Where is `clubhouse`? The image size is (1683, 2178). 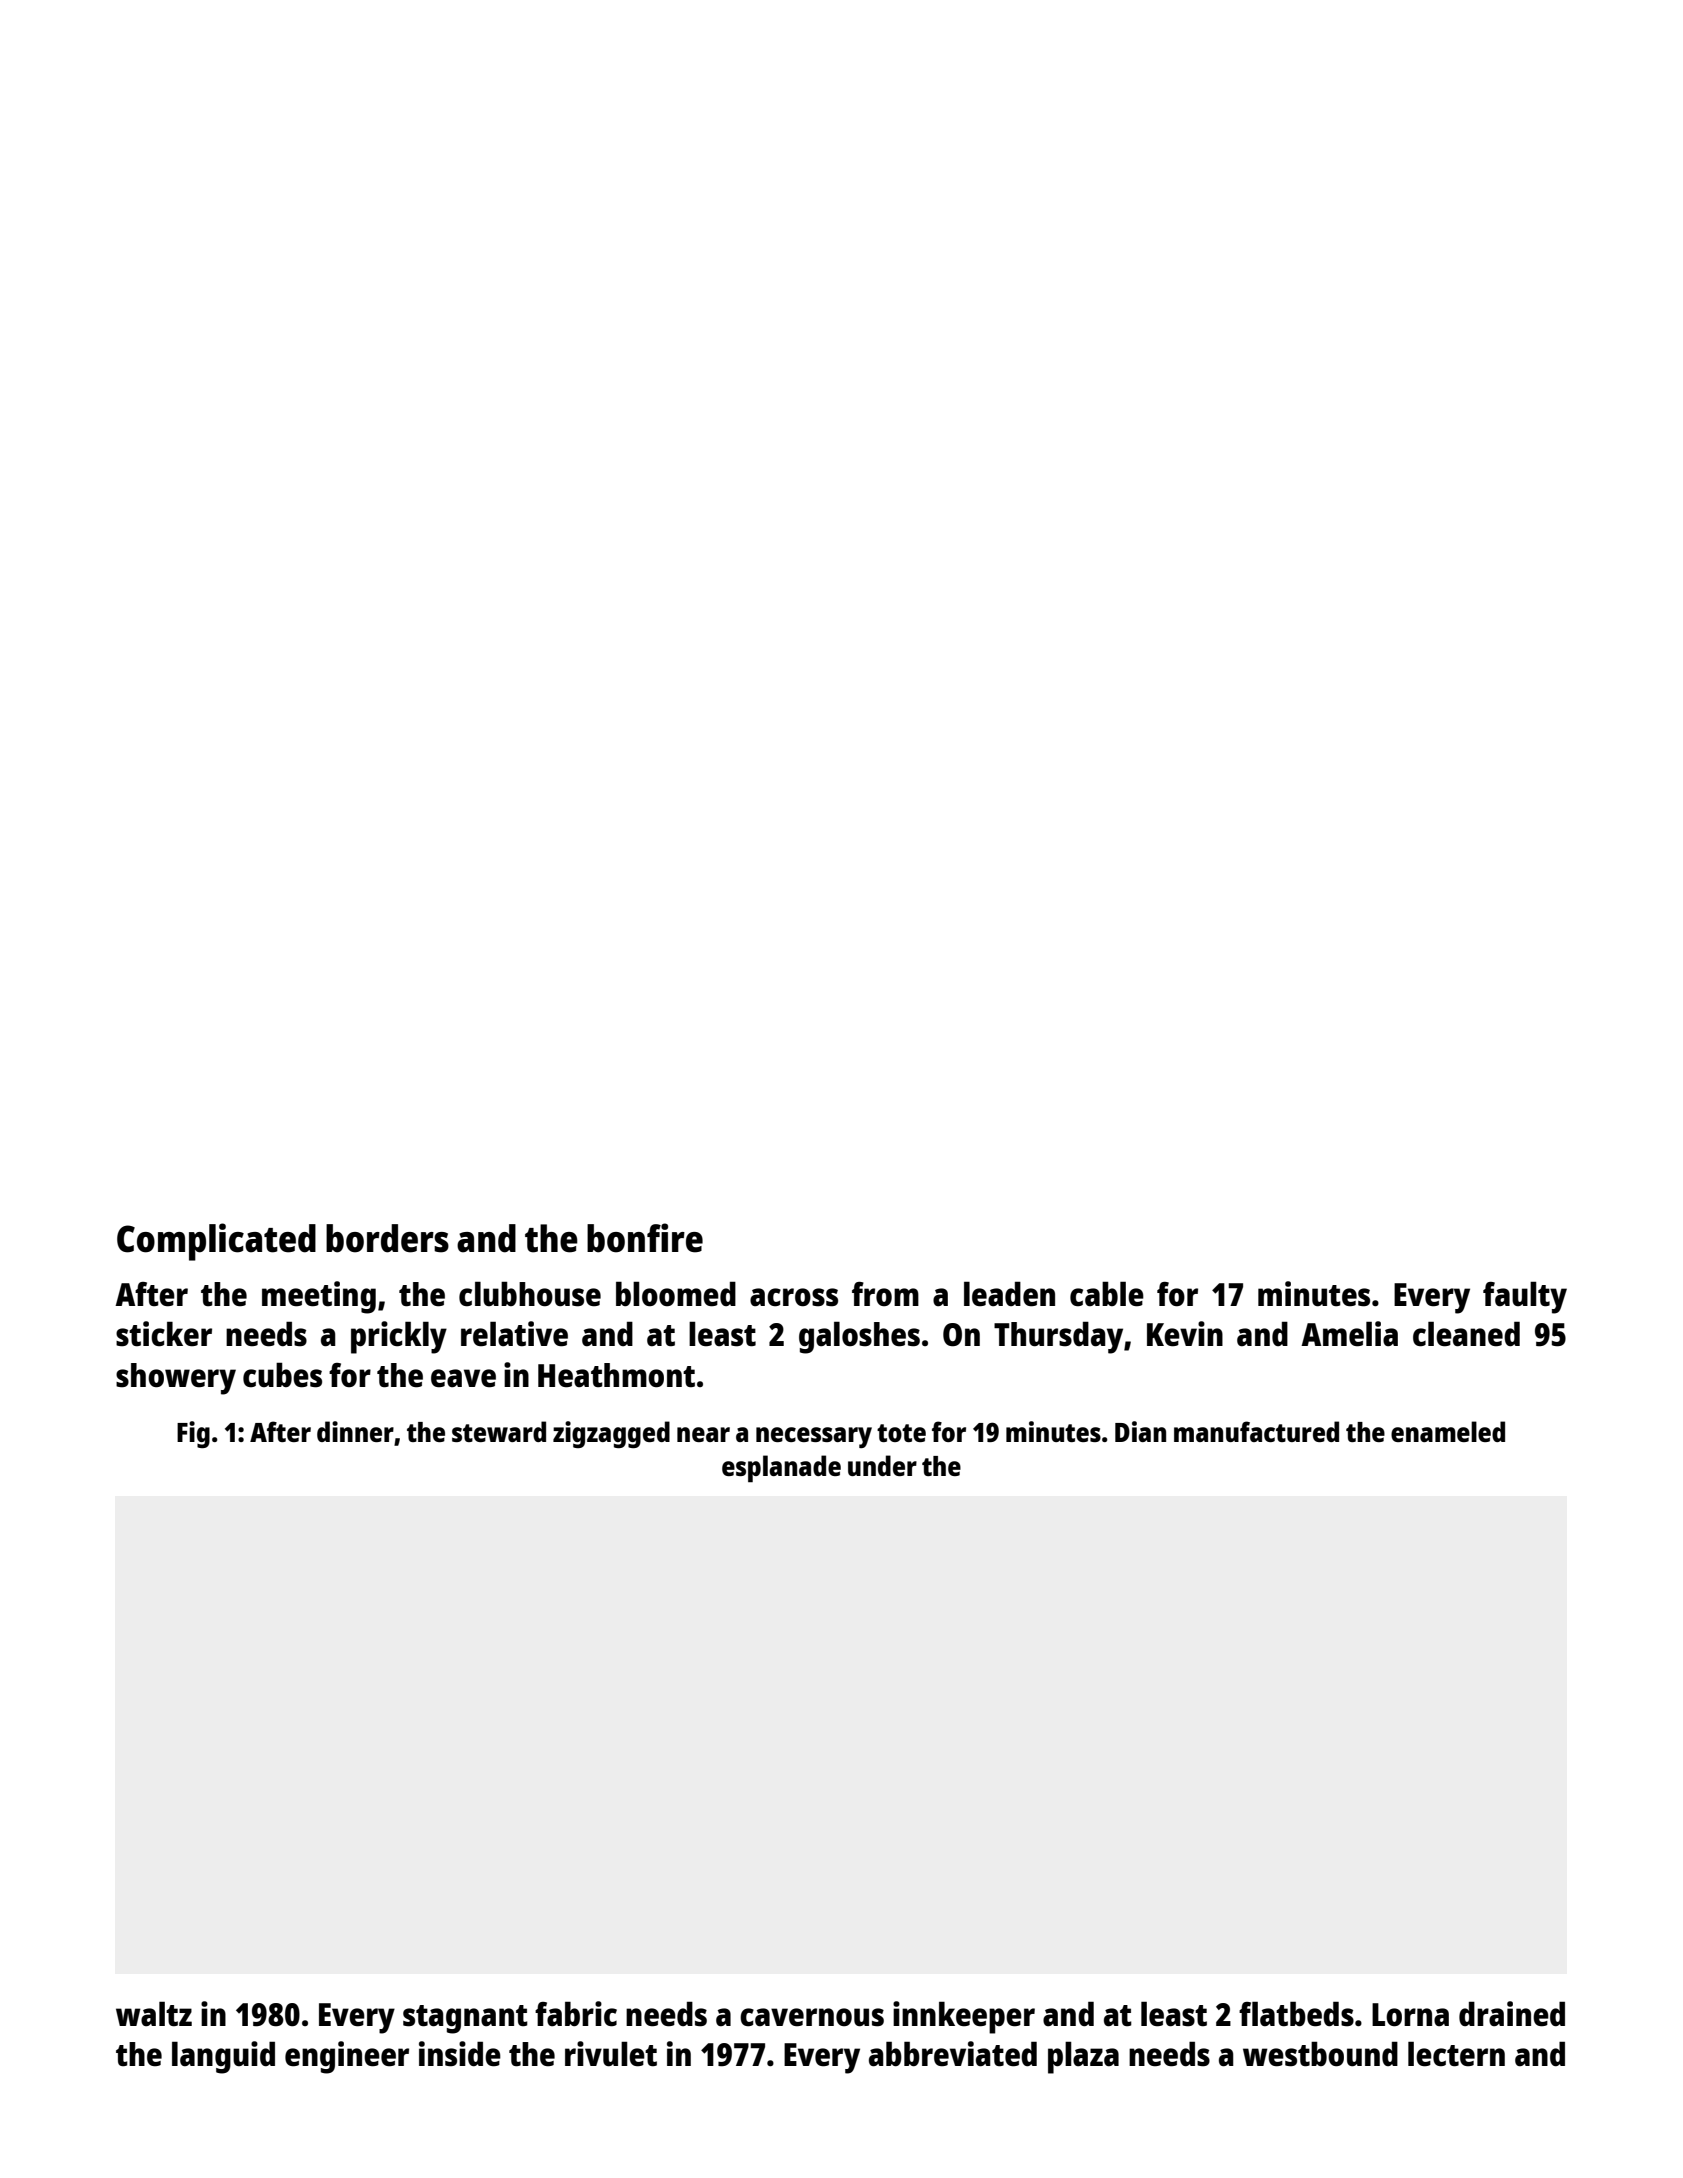
clubhouse is located at coordinates (530, 1294).
